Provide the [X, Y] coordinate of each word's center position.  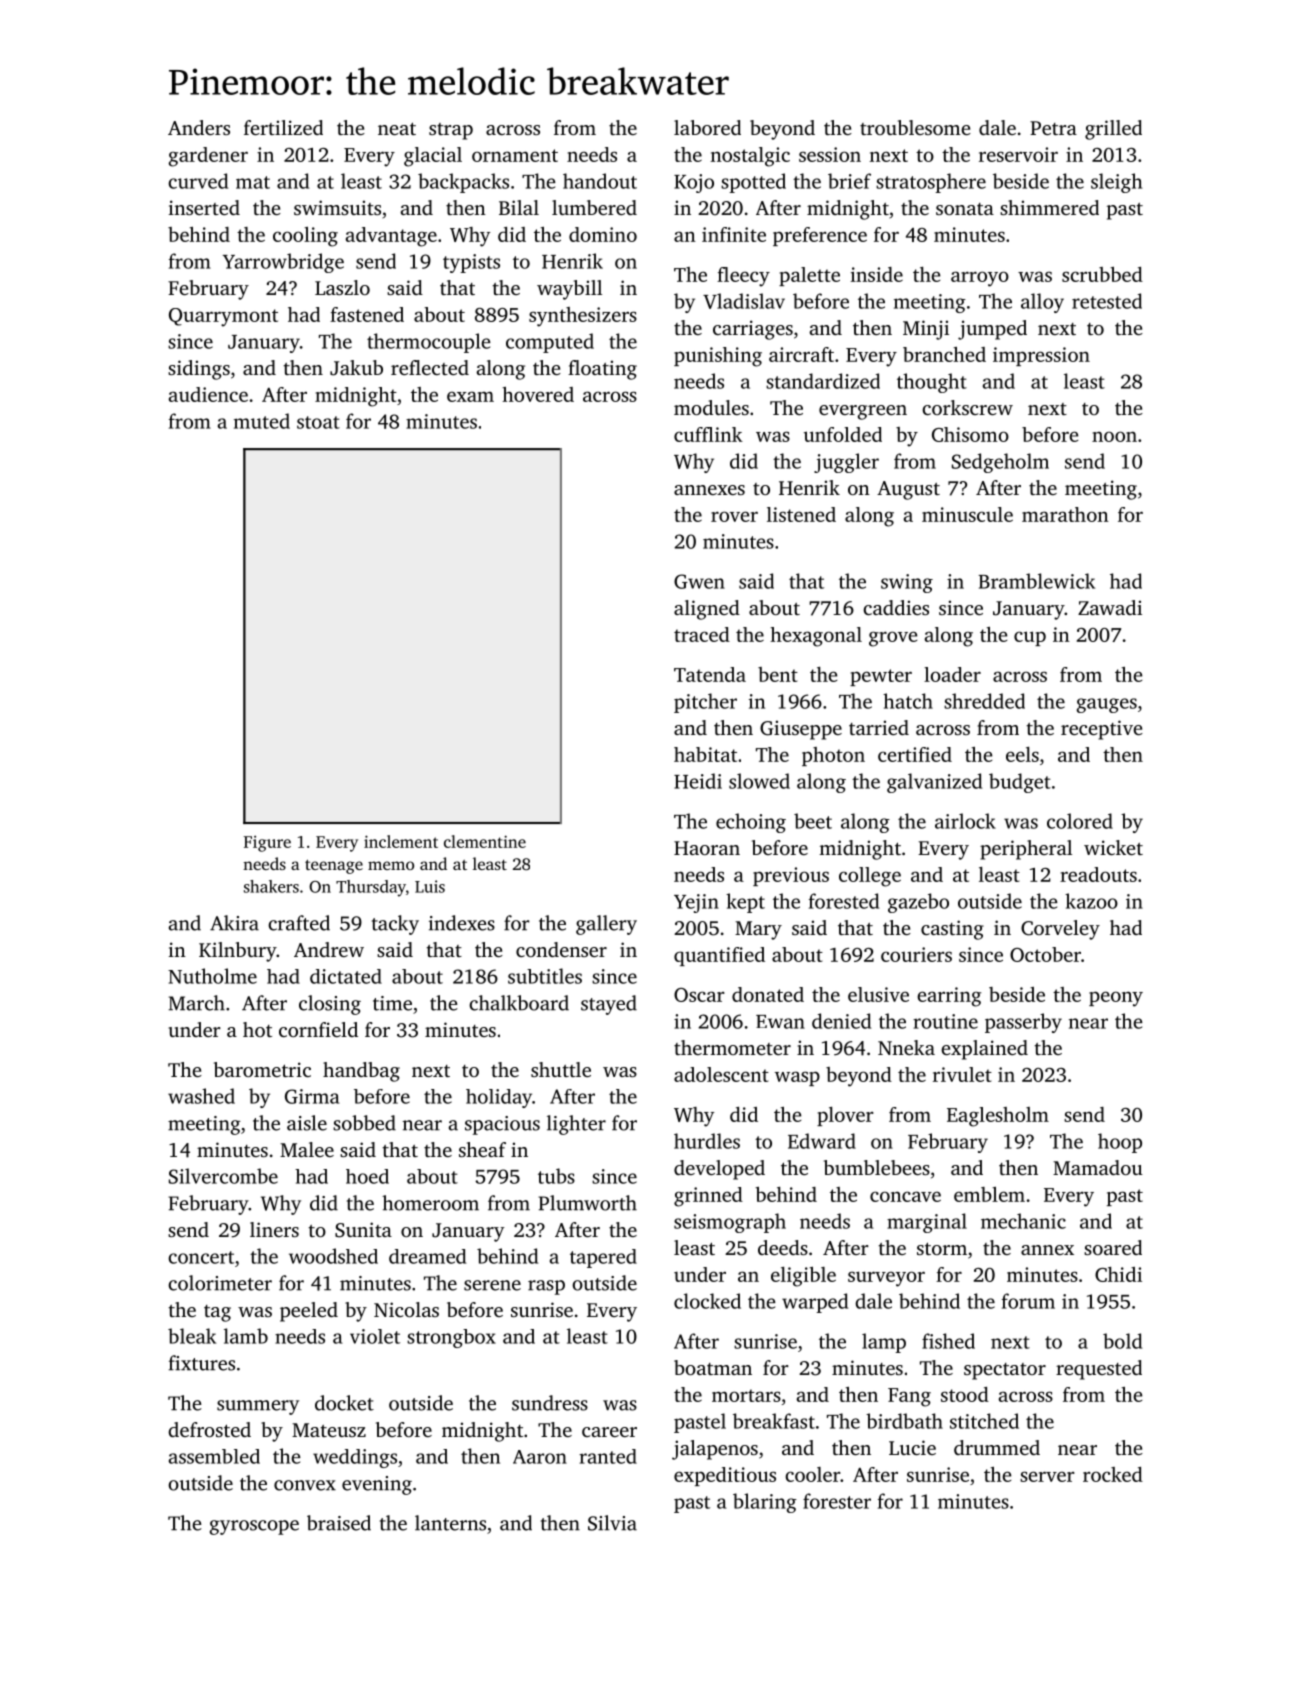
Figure [267, 844]
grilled [1113, 130]
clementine [485, 841]
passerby [1023, 1023]
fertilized [283, 127]
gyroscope [254, 1527]
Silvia [612, 1523]
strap [451, 131]
